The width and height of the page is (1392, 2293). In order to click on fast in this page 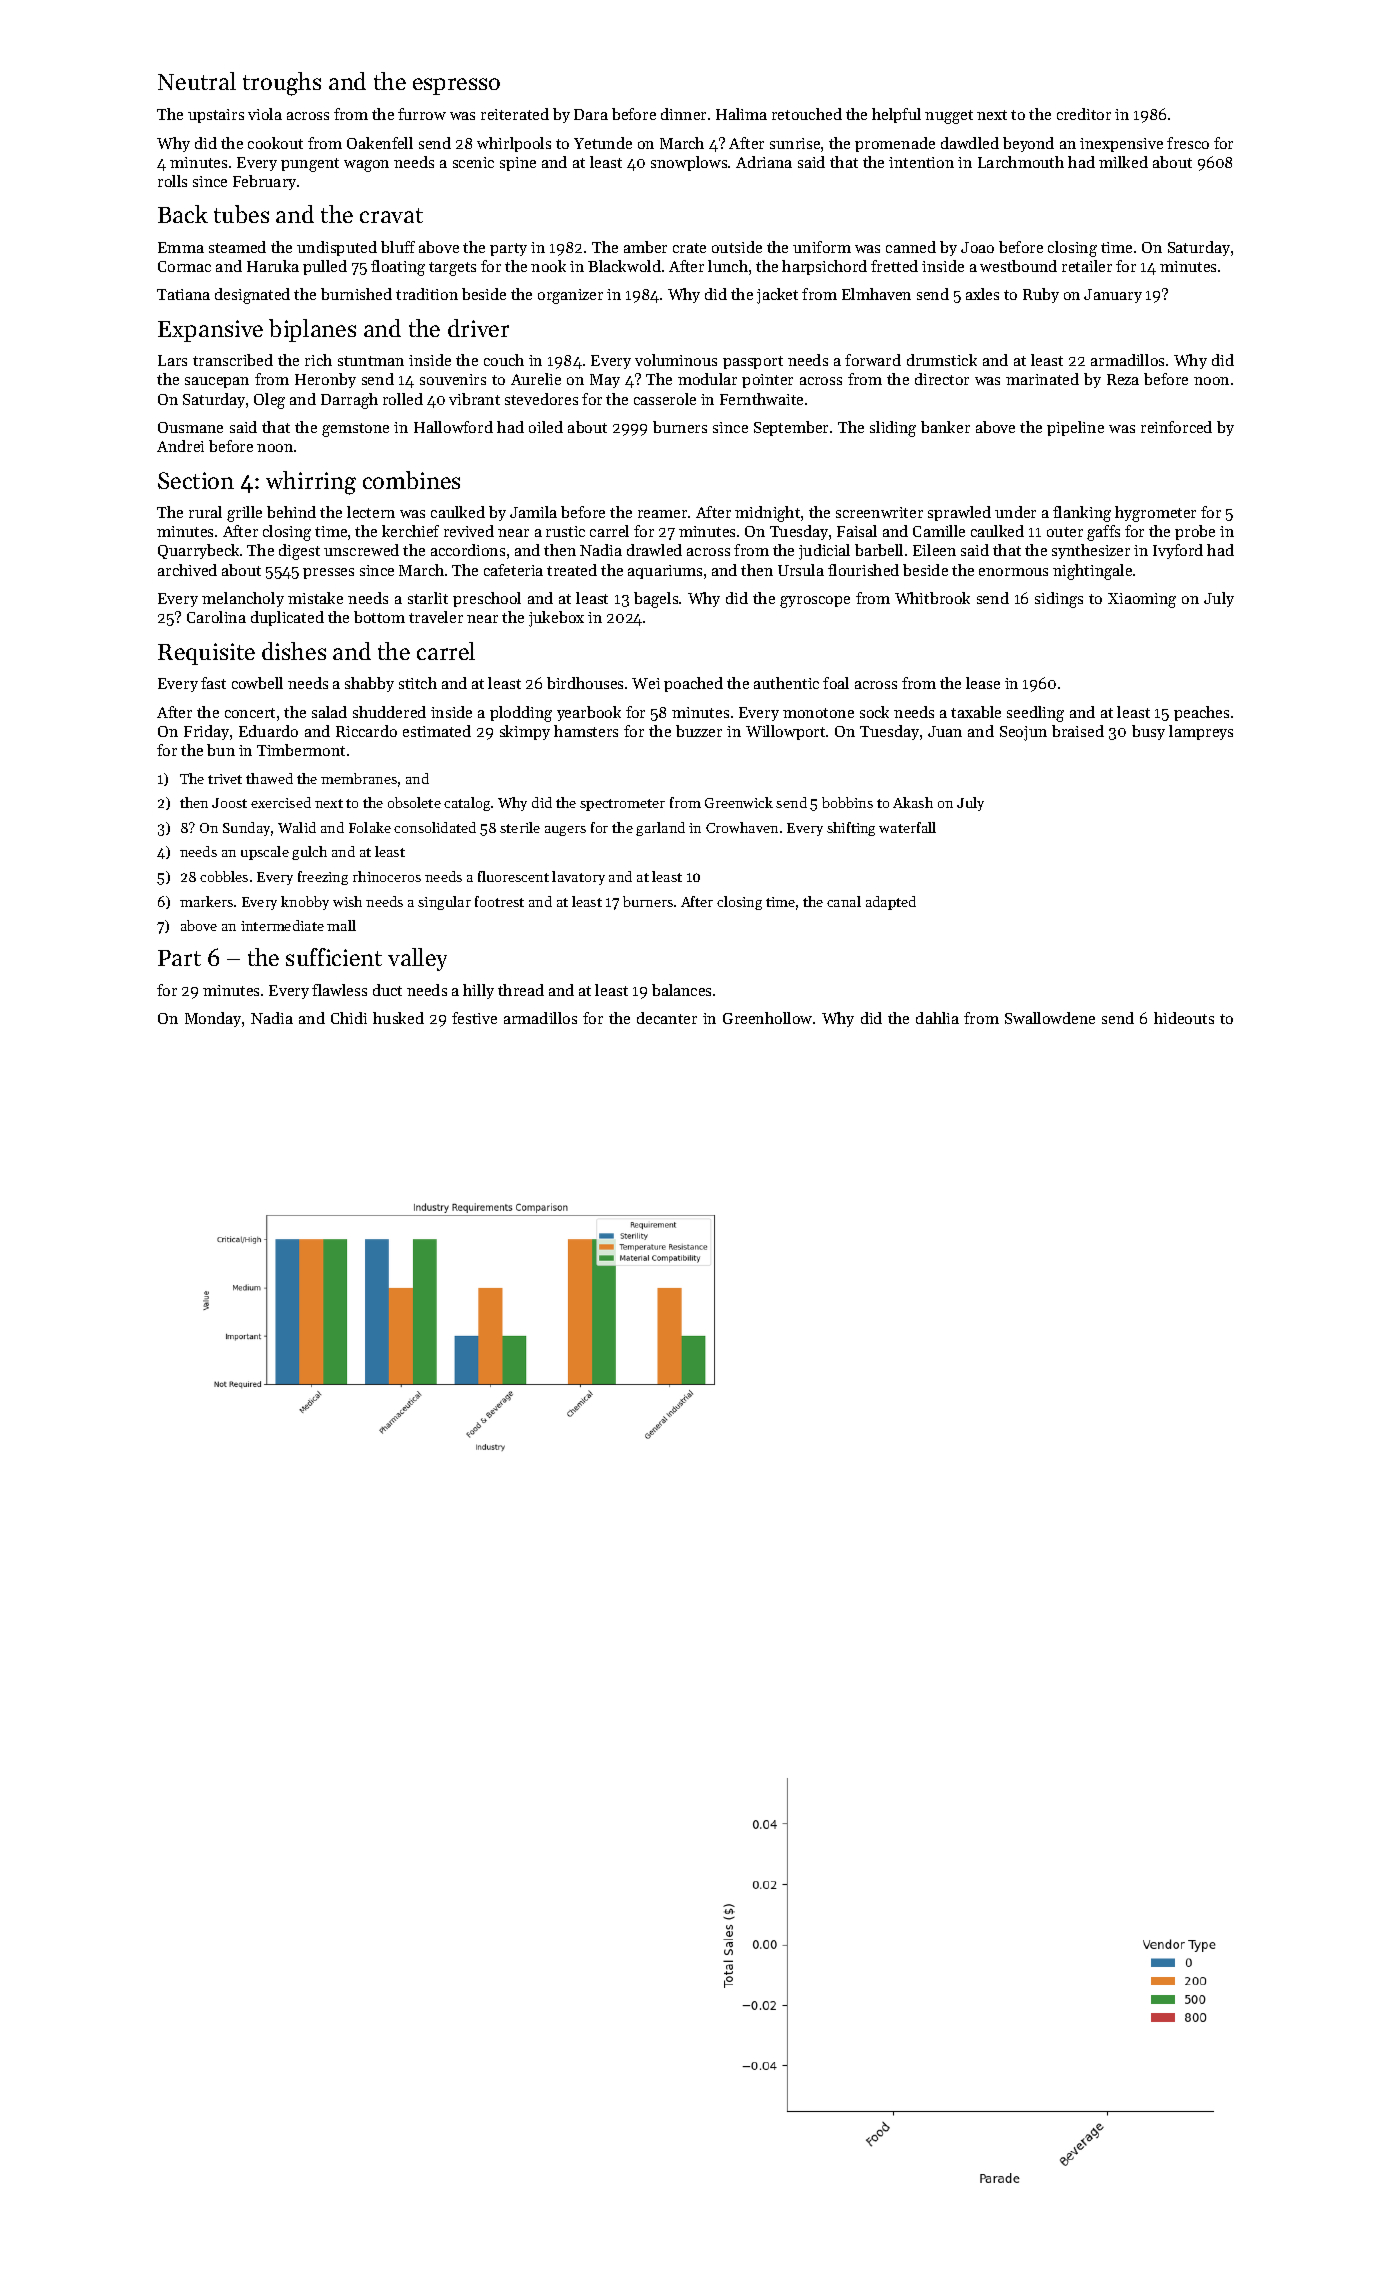, I will do `click(213, 683)`.
